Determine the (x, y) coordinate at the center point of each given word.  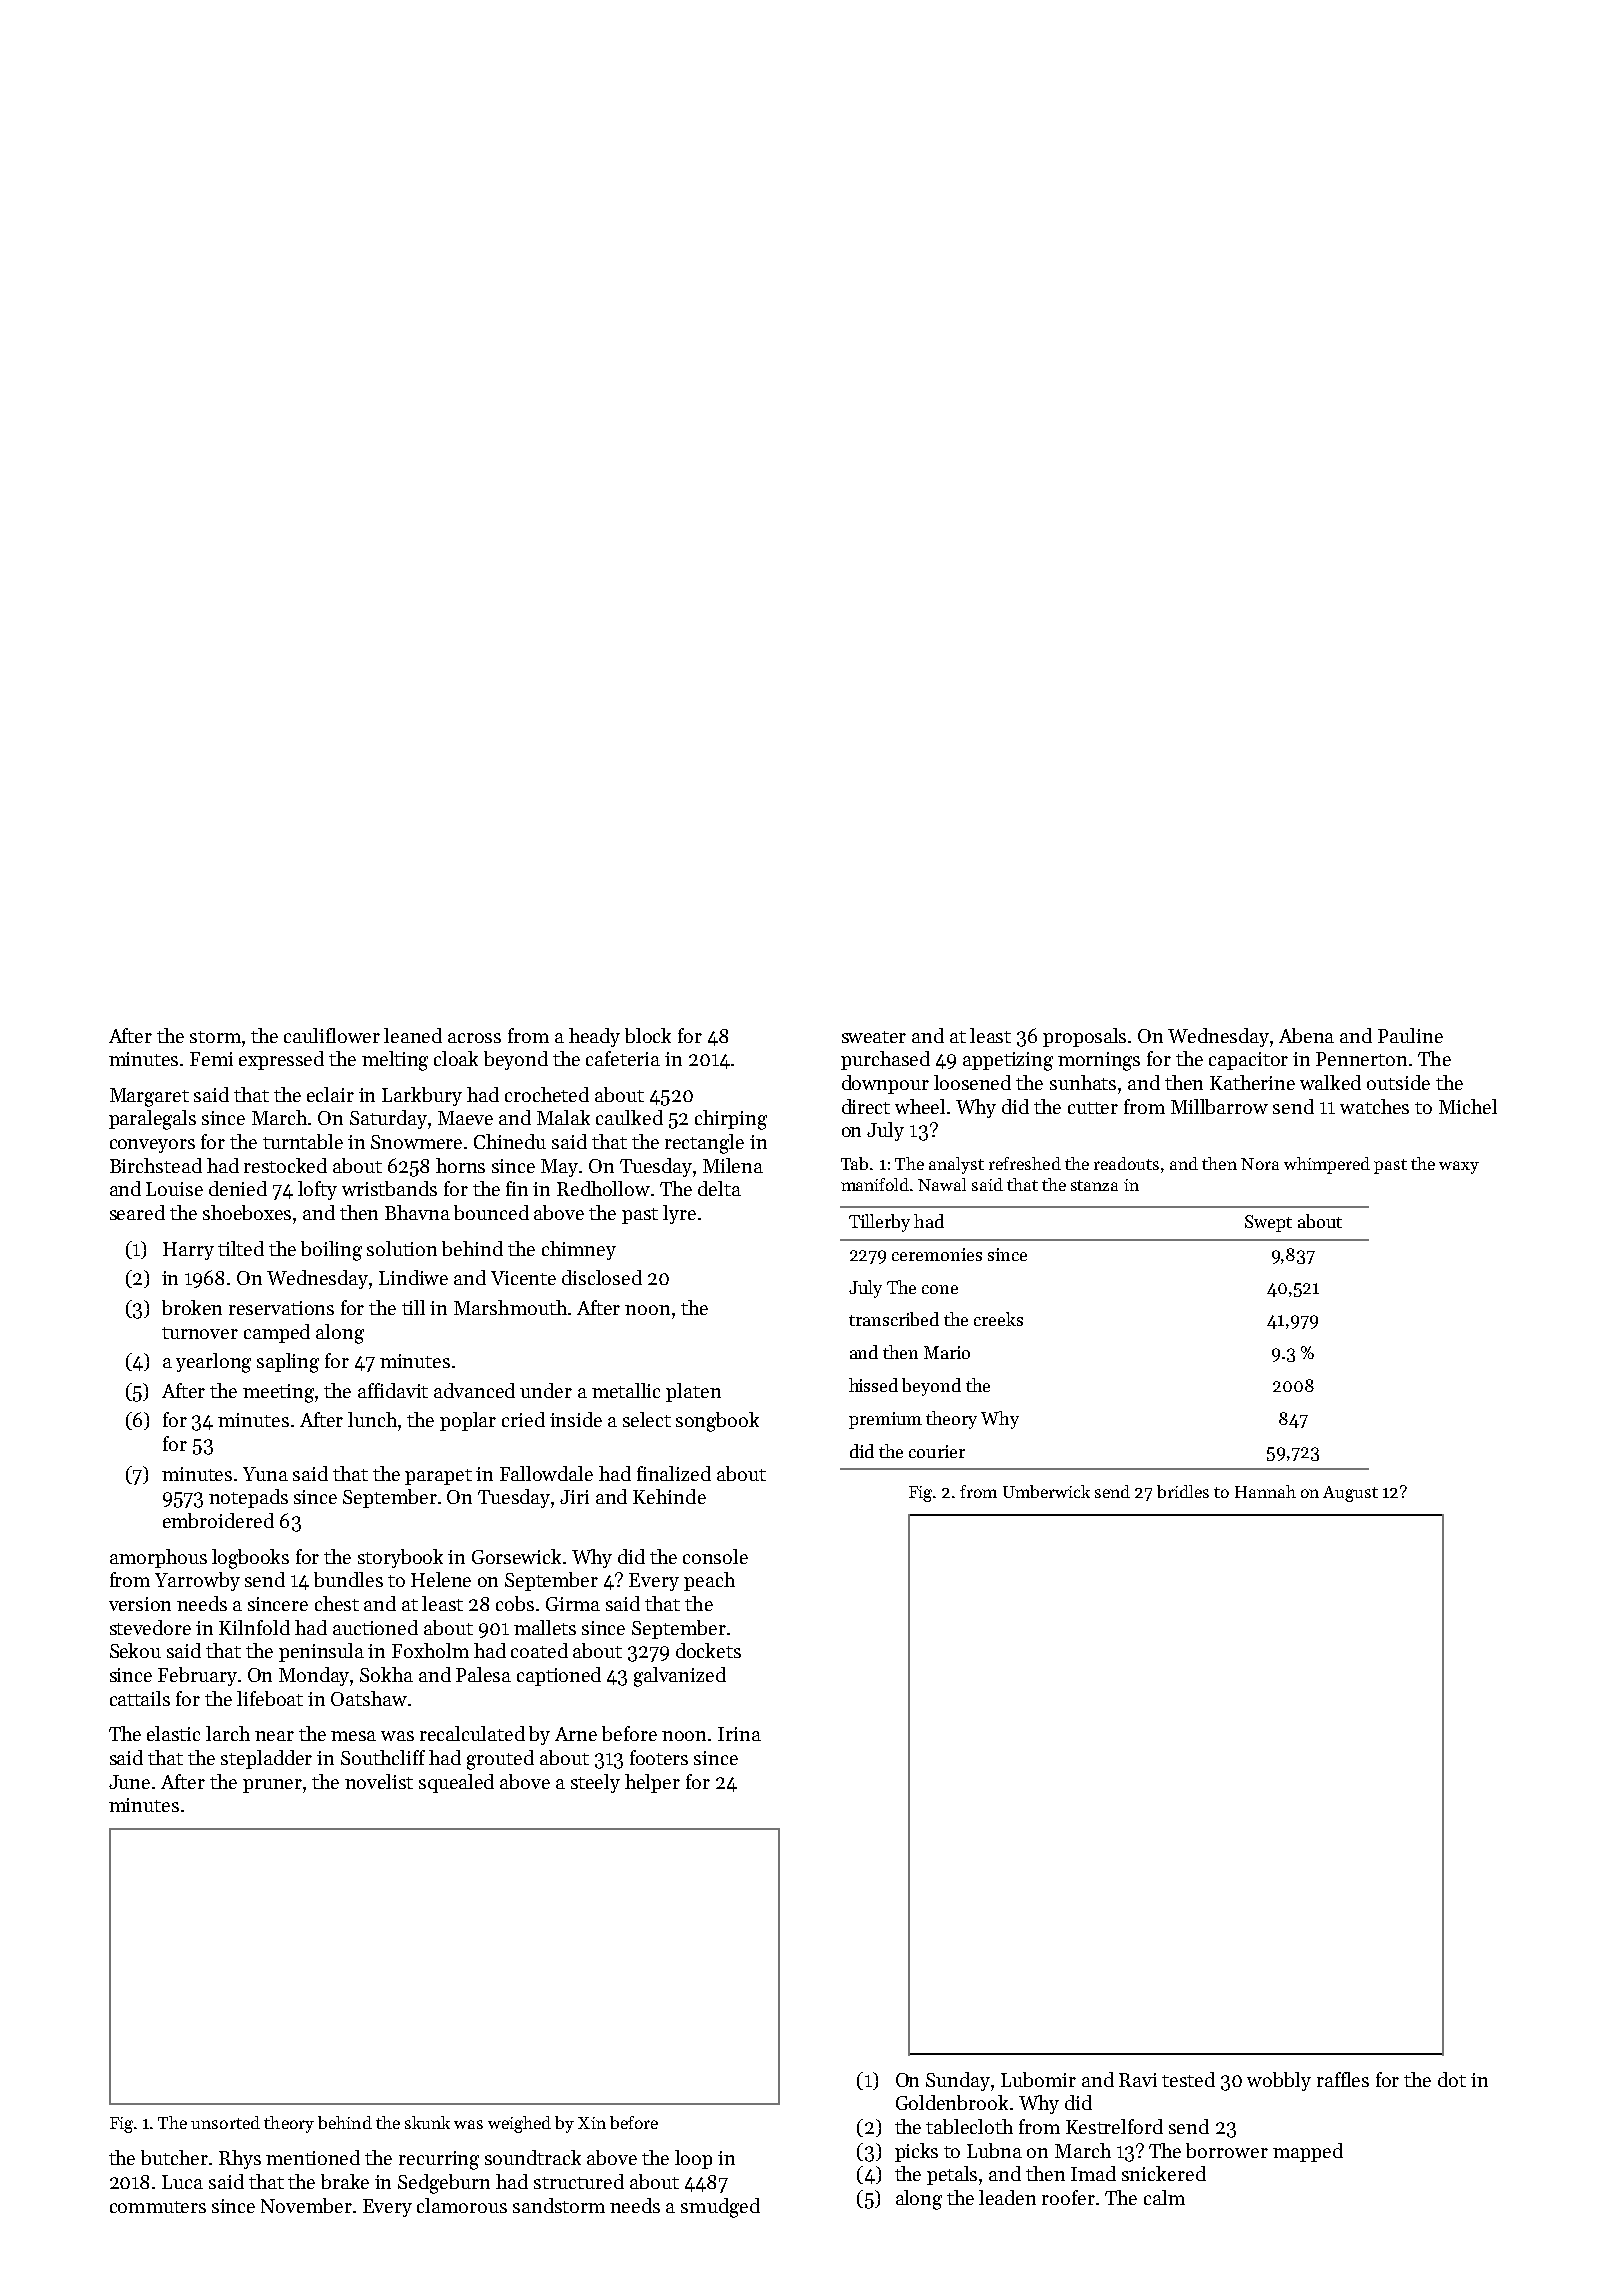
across (474, 1038)
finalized (674, 1473)
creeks (998, 1319)
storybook (400, 1558)
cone (940, 1289)
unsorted (225, 2122)
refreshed (1025, 1163)
